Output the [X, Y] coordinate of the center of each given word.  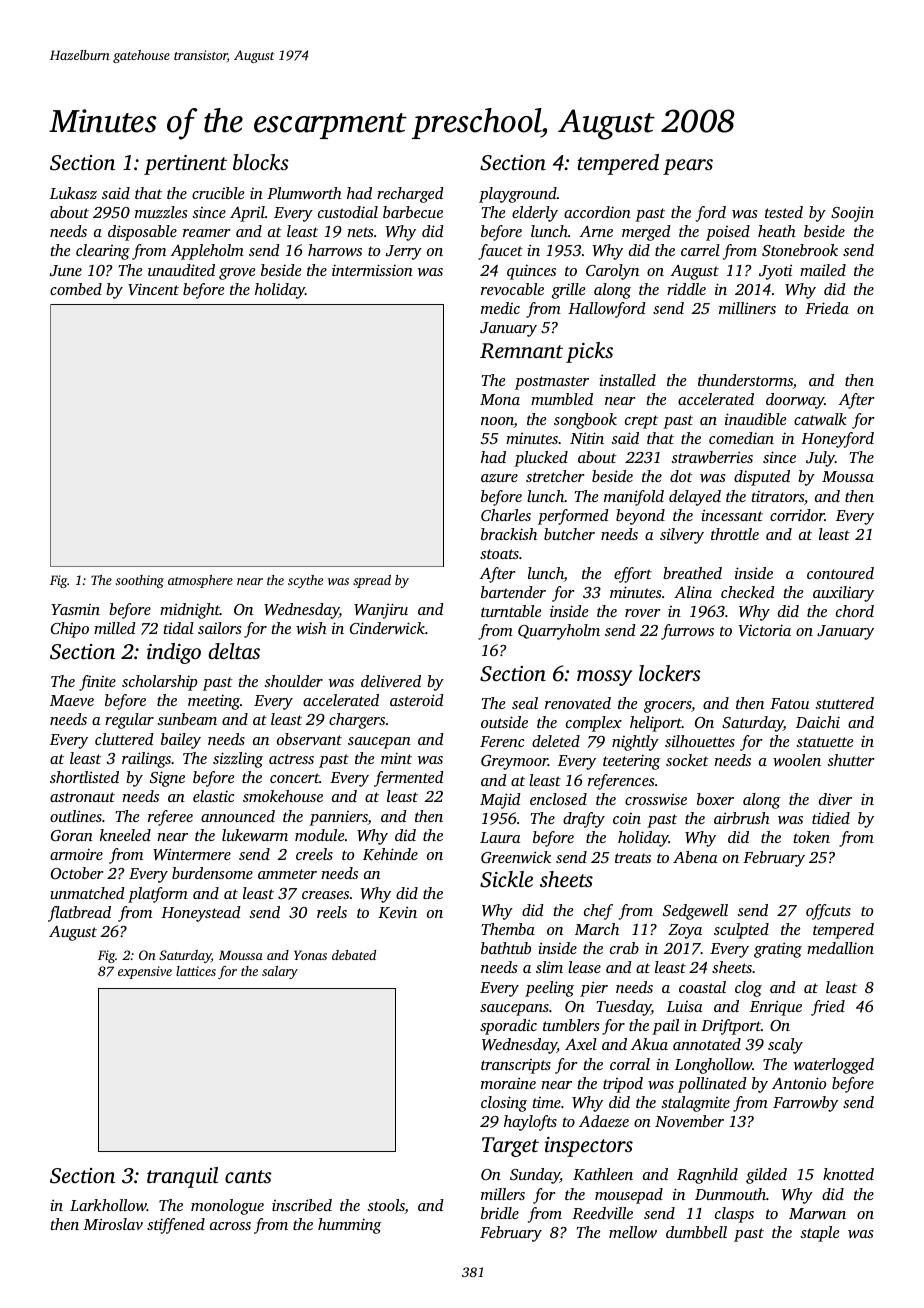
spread [372, 581]
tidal [178, 628]
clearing [103, 252]
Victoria [764, 630]
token [811, 837]
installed [627, 380]
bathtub [506, 948]
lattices [196, 971]
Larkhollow [108, 1205]
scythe [305, 581]
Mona [500, 399]
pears [688, 167]
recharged [410, 195]
